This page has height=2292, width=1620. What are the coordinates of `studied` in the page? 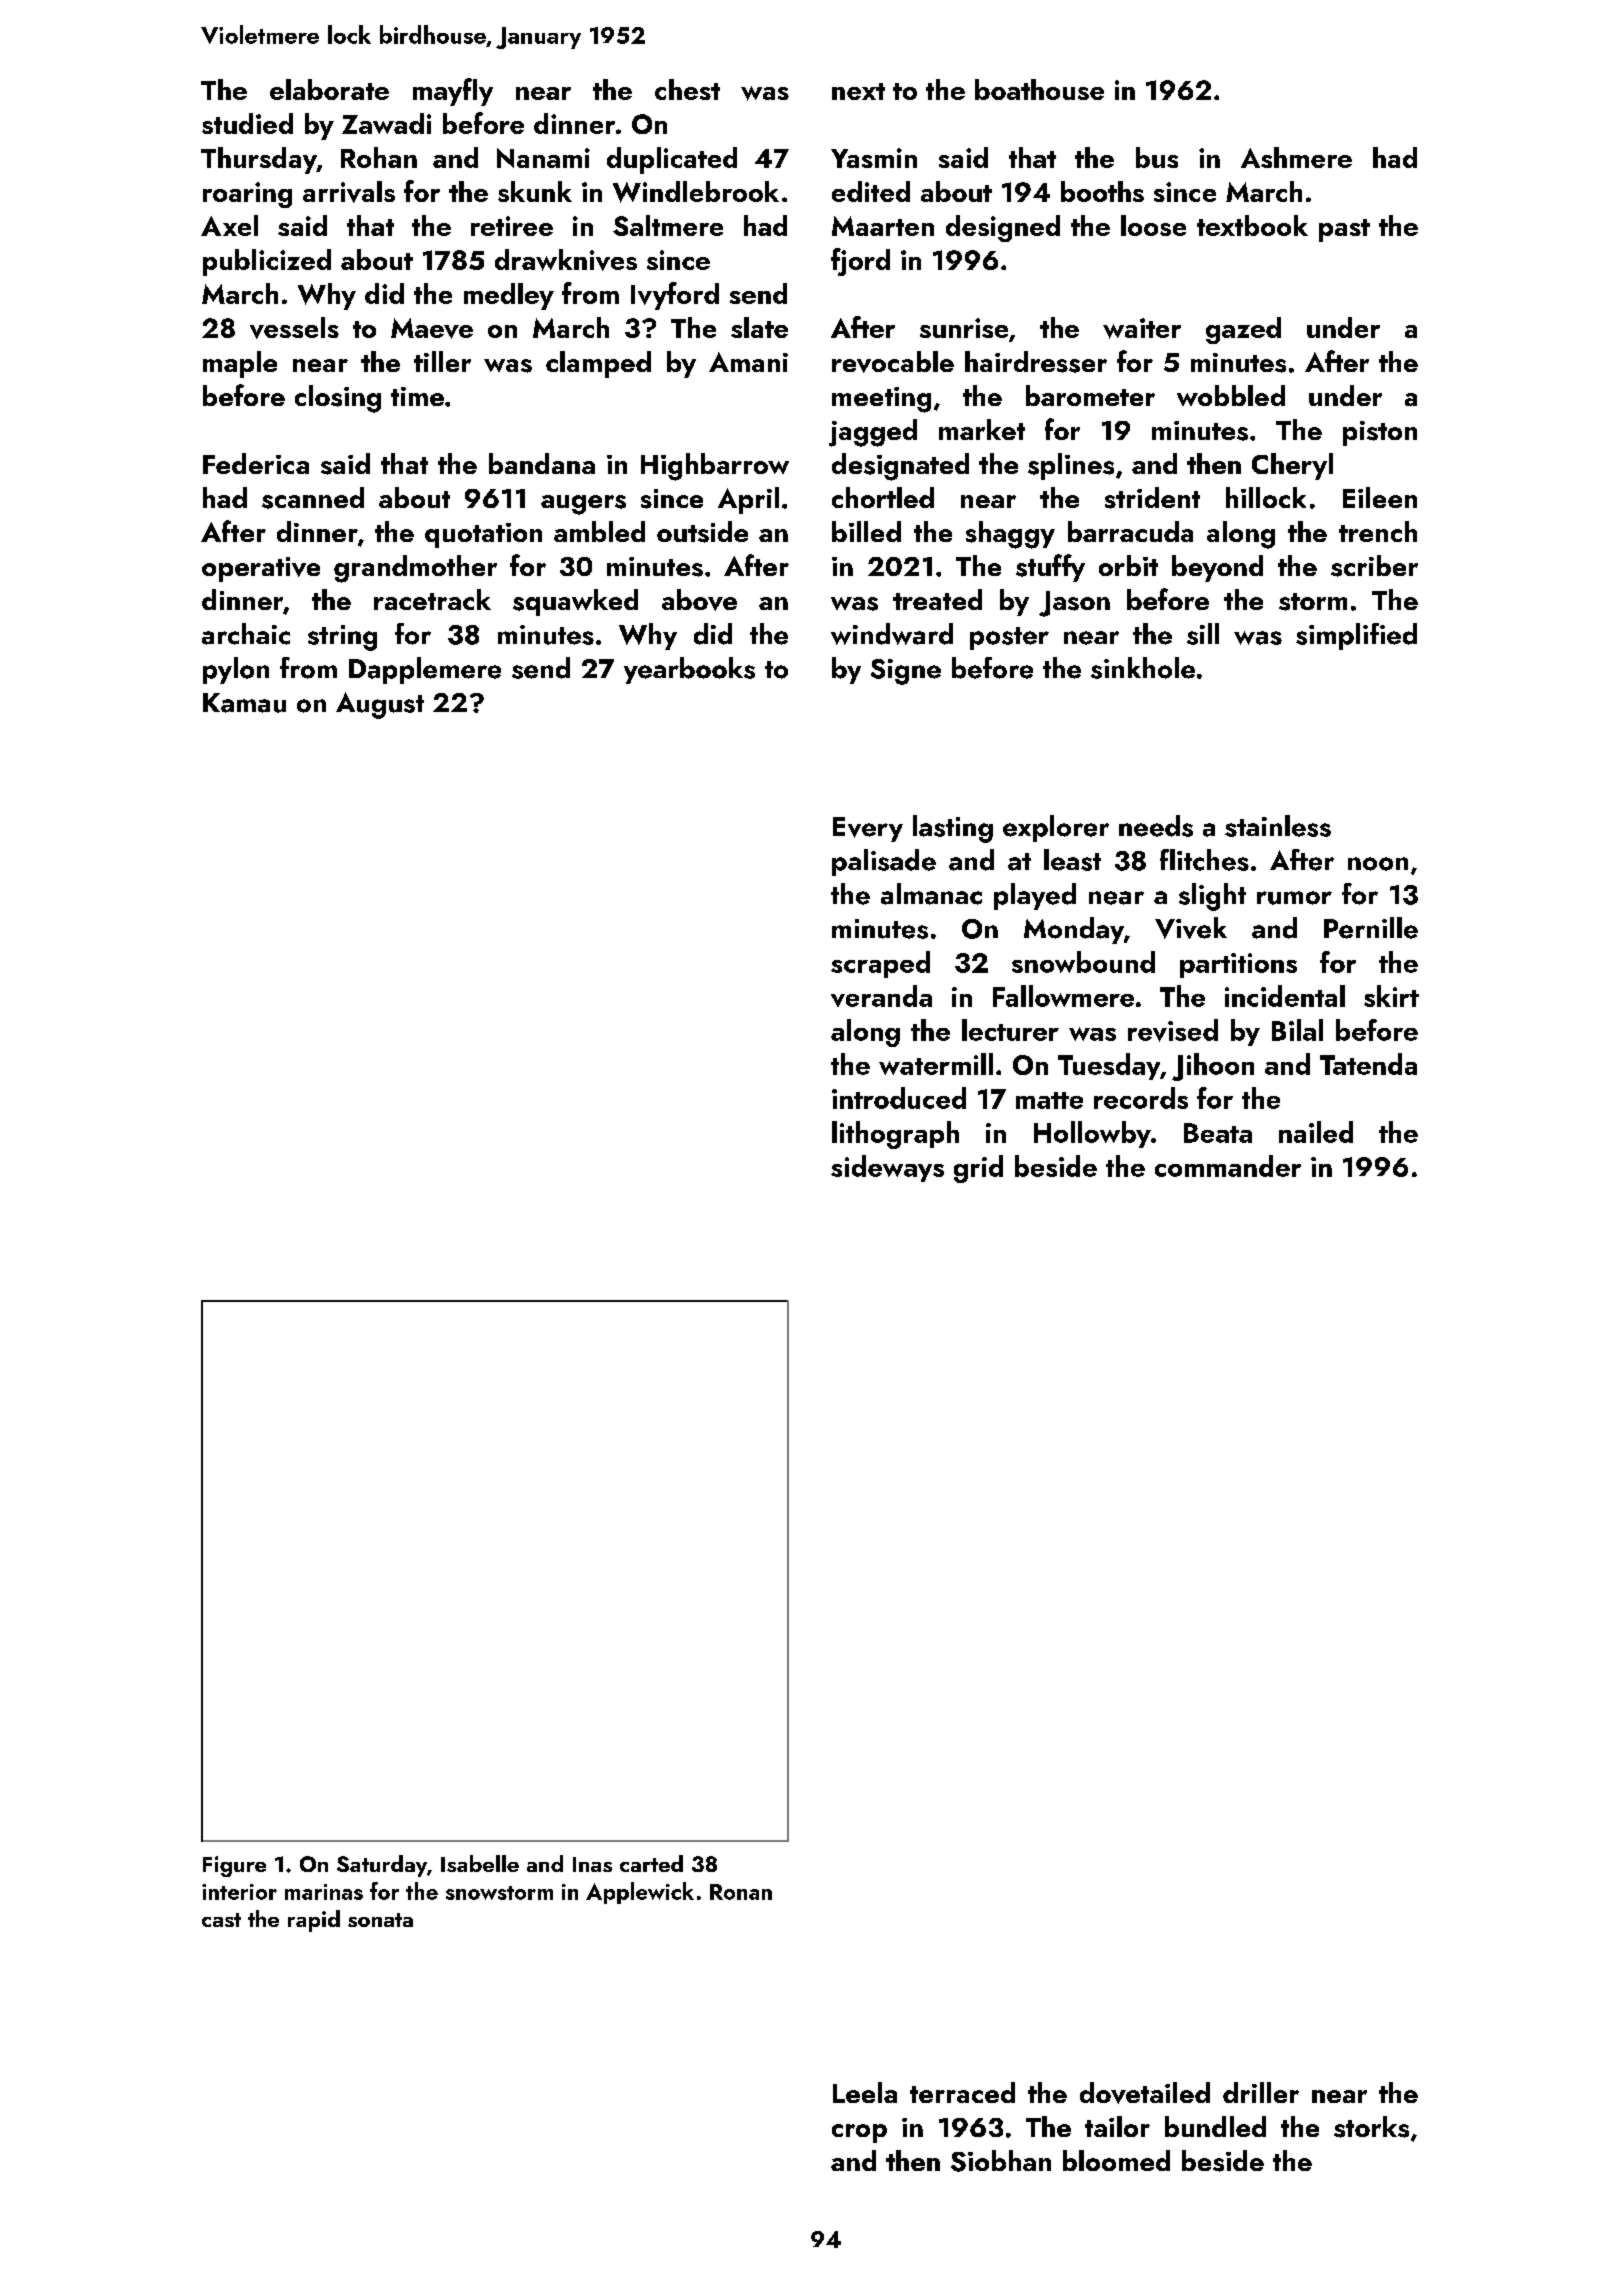 It's located at (247, 123).
